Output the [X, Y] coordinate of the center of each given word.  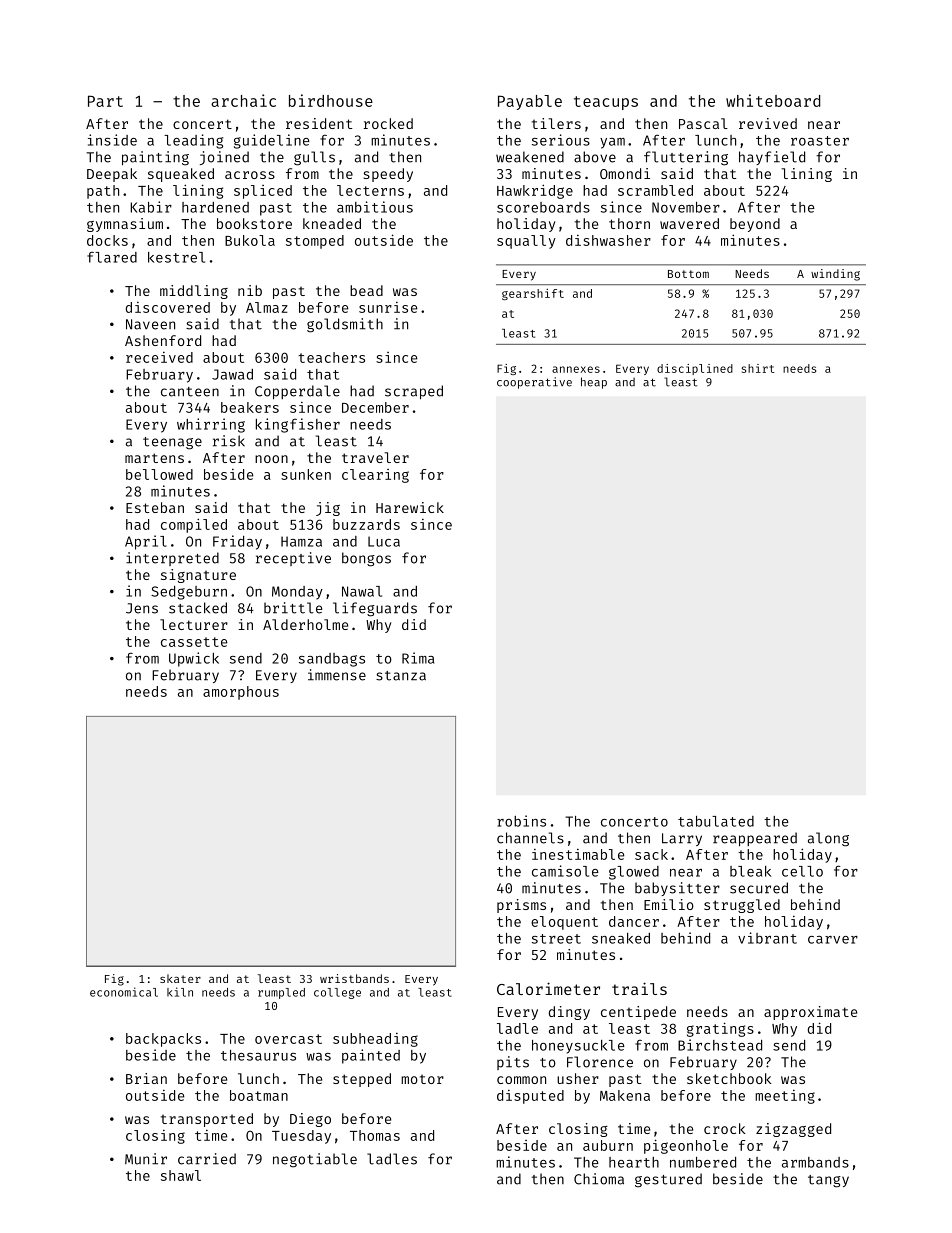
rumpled [281, 993]
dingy [569, 1013]
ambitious [375, 207]
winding [835, 275]
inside [112, 140]
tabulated [716, 821]
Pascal [703, 123]
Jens [142, 608]
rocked [388, 123]
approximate [810, 1013]
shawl [181, 1175]
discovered [168, 307]
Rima [418, 658]
